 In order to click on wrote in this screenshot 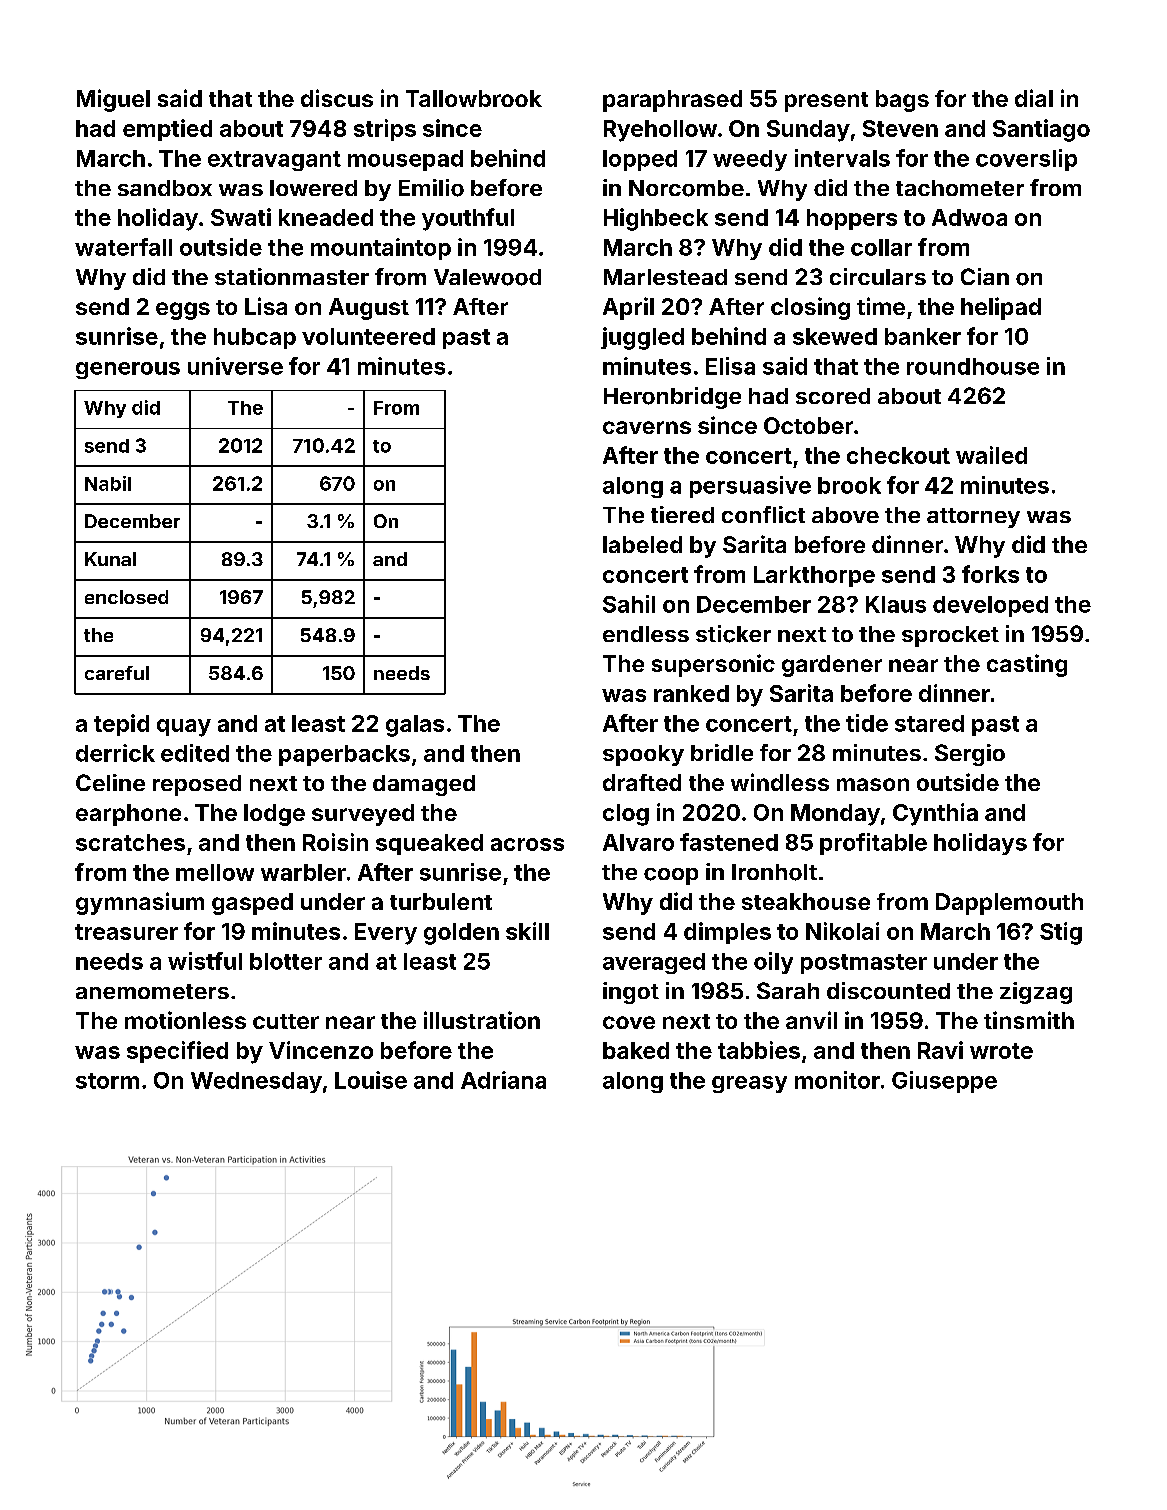, I will do `click(1001, 1051)`.
